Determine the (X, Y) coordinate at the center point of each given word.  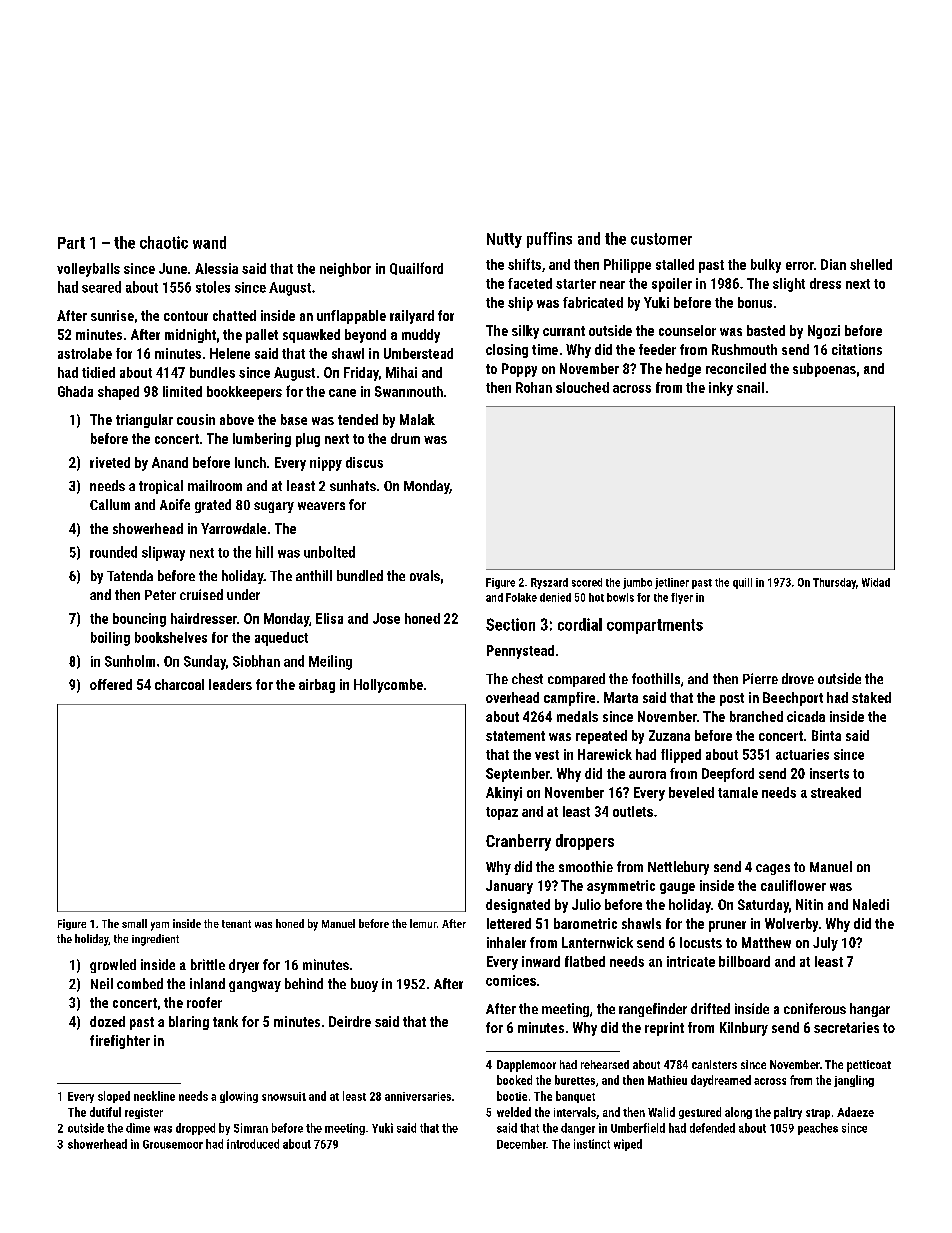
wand (209, 242)
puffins (549, 240)
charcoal (179, 684)
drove (798, 678)
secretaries (846, 1027)
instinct (592, 1144)
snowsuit (284, 1096)
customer (661, 239)
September (518, 775)
